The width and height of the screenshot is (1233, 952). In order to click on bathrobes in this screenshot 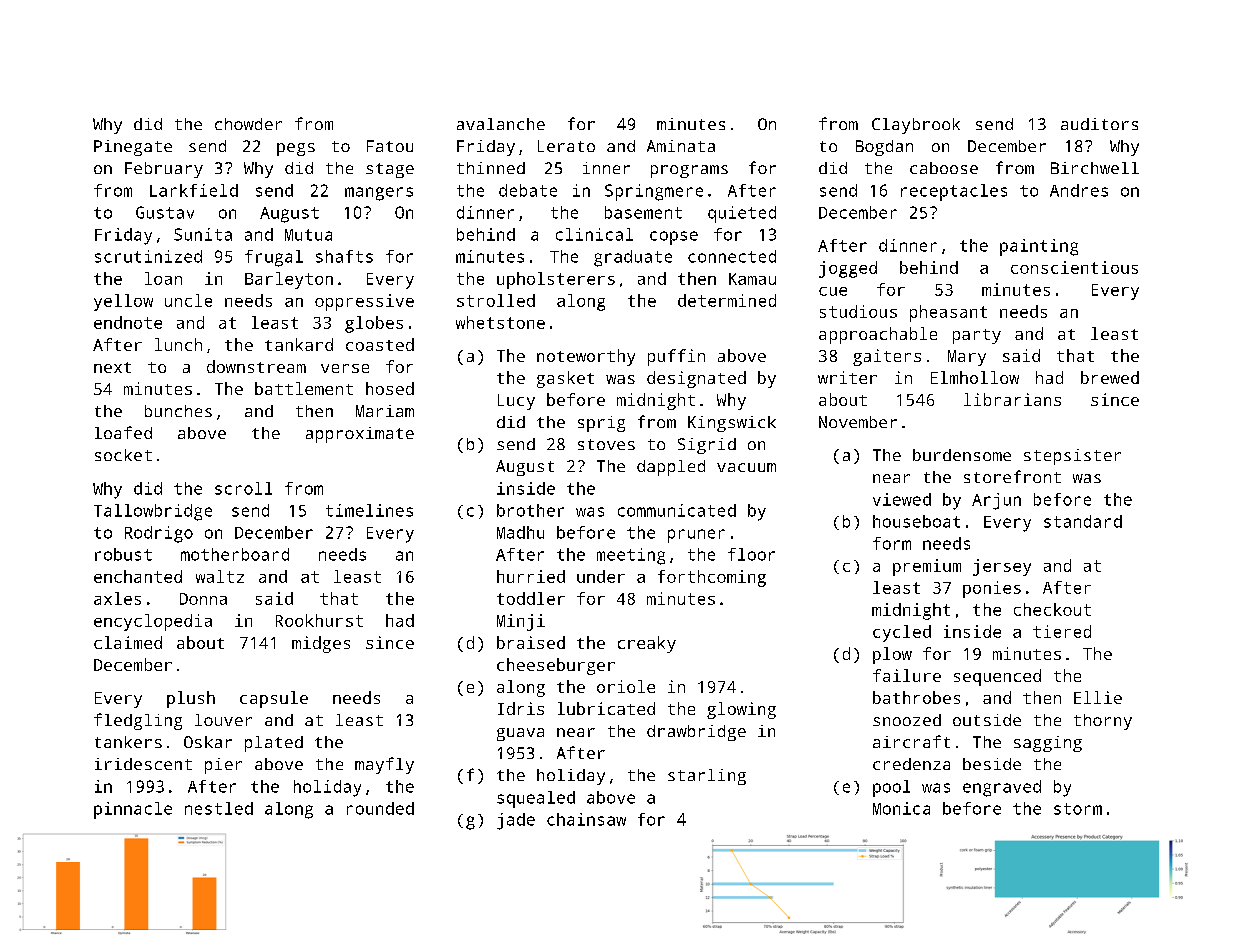, I will do `click(916, 697)`.
